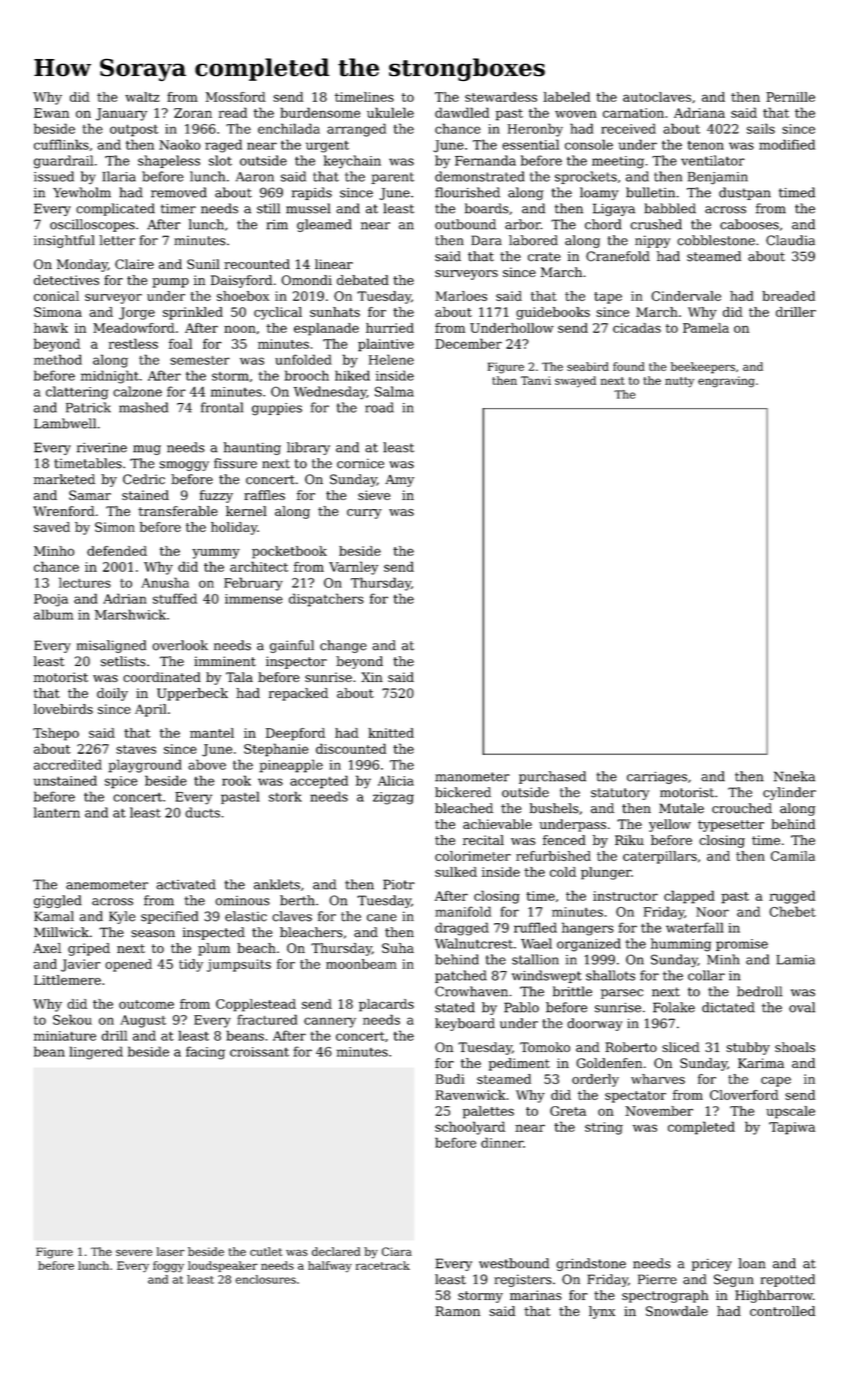  What do you see at coordinates (631, 1047) in the screenshot?
I see `Roberto` at bounding box center [631, 1047].
